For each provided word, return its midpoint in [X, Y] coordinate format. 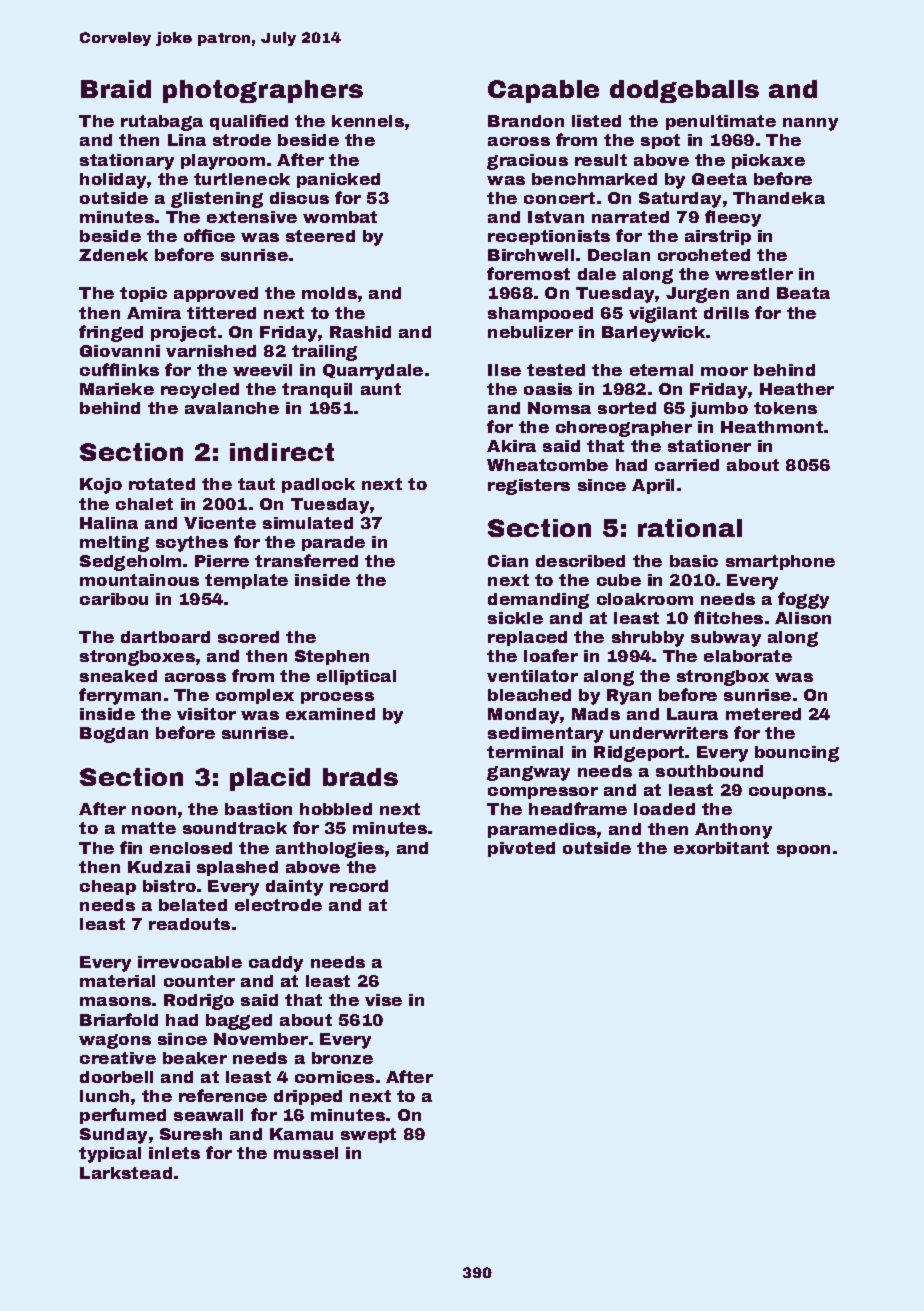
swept [368, 1135]
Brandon [526, 121]
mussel [306, 1153]
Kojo [101, 486]
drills [726, 313]
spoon [803, 851]
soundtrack [235, 828]
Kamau [301, 1134]
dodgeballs [684, 91]
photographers [263, 91]
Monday [524, 716]
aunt [381, 389]
